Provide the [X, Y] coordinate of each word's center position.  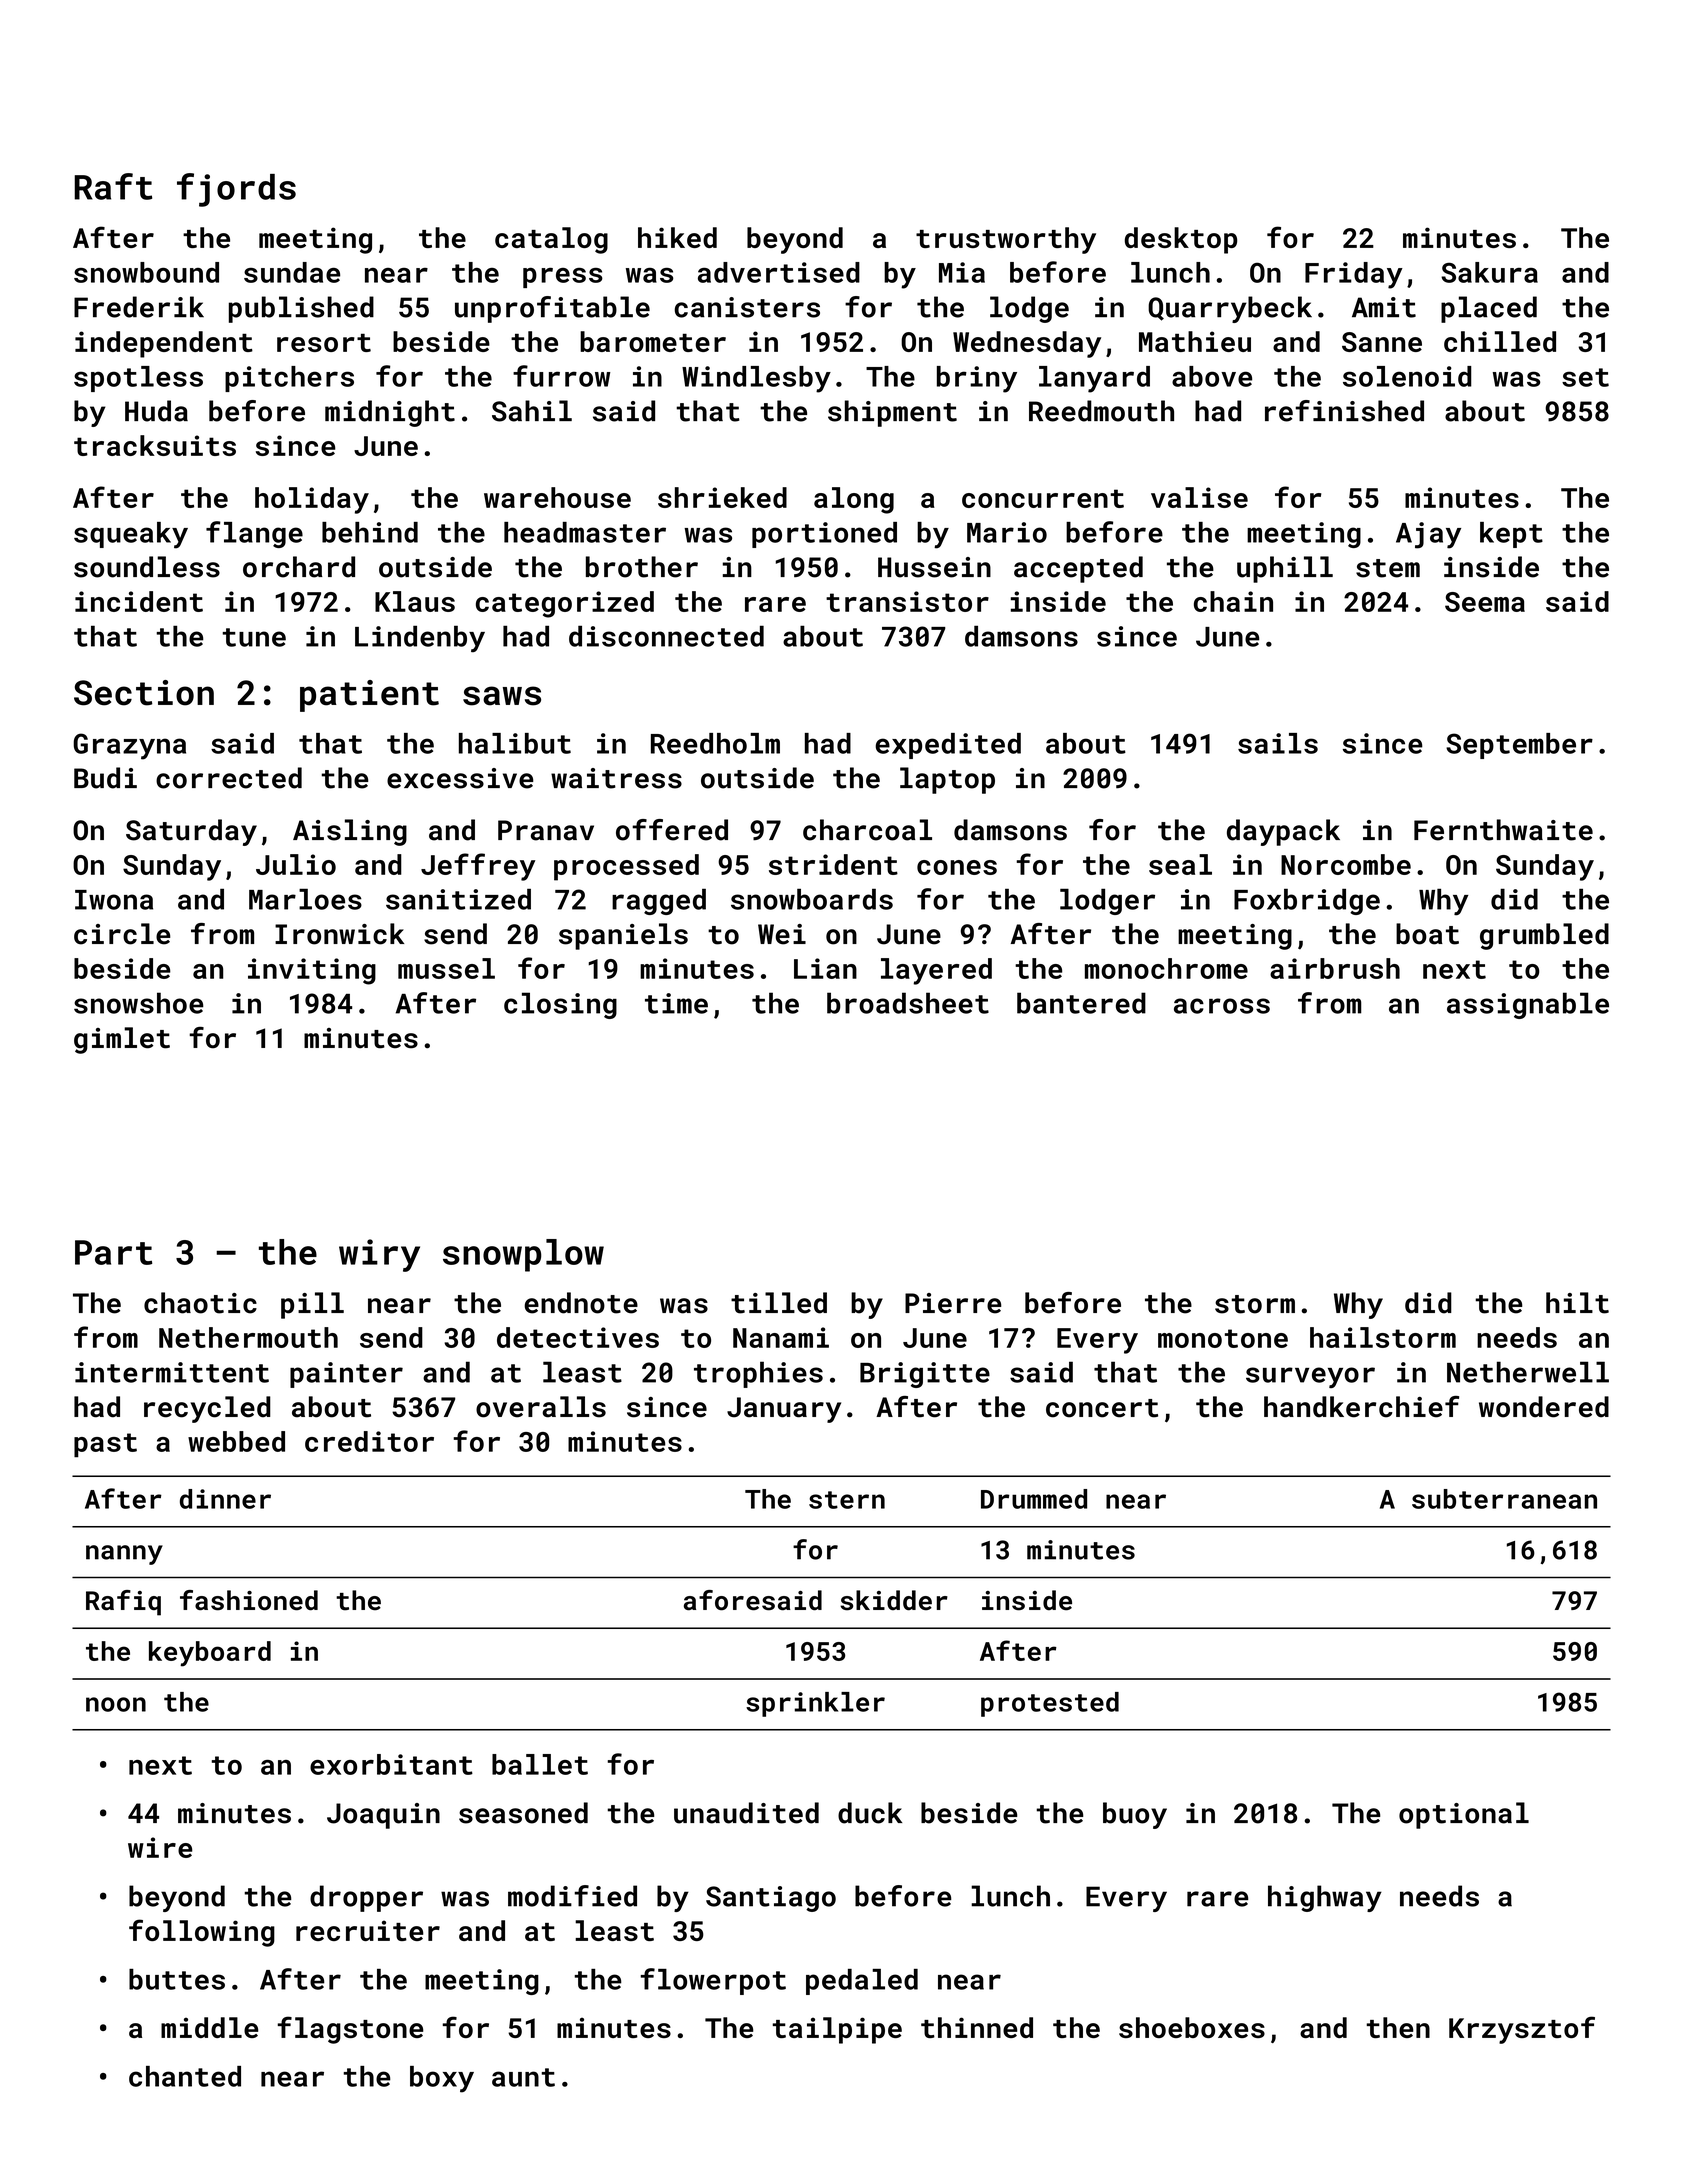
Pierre [953, 1303]
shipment [892, 413]
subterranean [1504, 1499]
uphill [1285, 569]
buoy [1135, 1815]
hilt [1577, 1303]
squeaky [131, 535]
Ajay [1428, 535]
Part [113, 1252]
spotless [138, 379]
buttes [177, 1979]
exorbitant [391, 1764]
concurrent [1043, 498]
